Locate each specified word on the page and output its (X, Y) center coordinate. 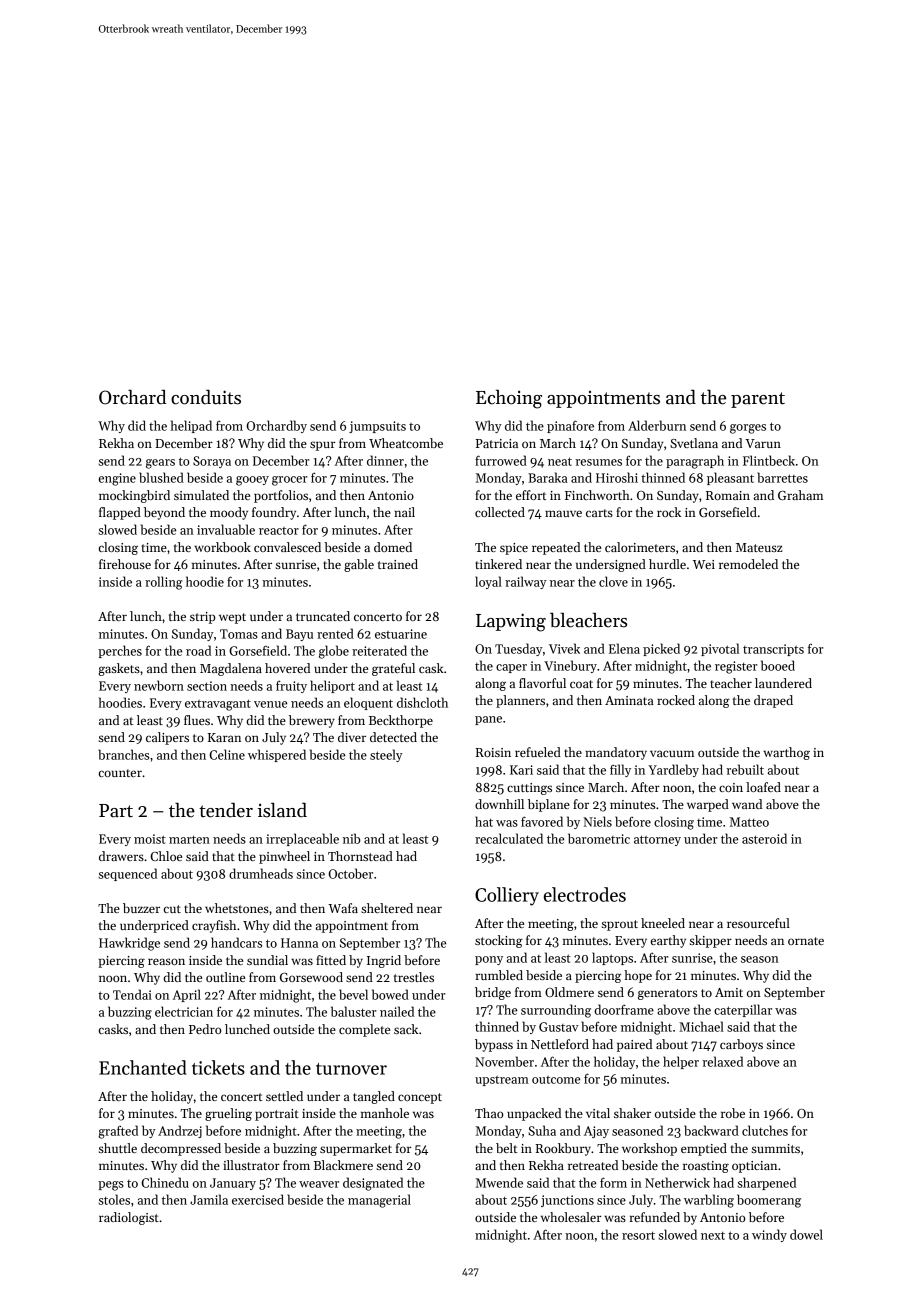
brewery (312, 721)
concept (420, 1098)
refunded (655, 1217)
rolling (163, 583)
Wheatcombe (406, 443)
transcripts (773, 650)
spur (322, 446)
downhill (499, 804)
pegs (111, 1186)
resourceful (758, 923)
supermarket (356, 1149)
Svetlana (694, 443)
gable (359, 565)
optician (754, 1167)
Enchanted (143, 1067)
